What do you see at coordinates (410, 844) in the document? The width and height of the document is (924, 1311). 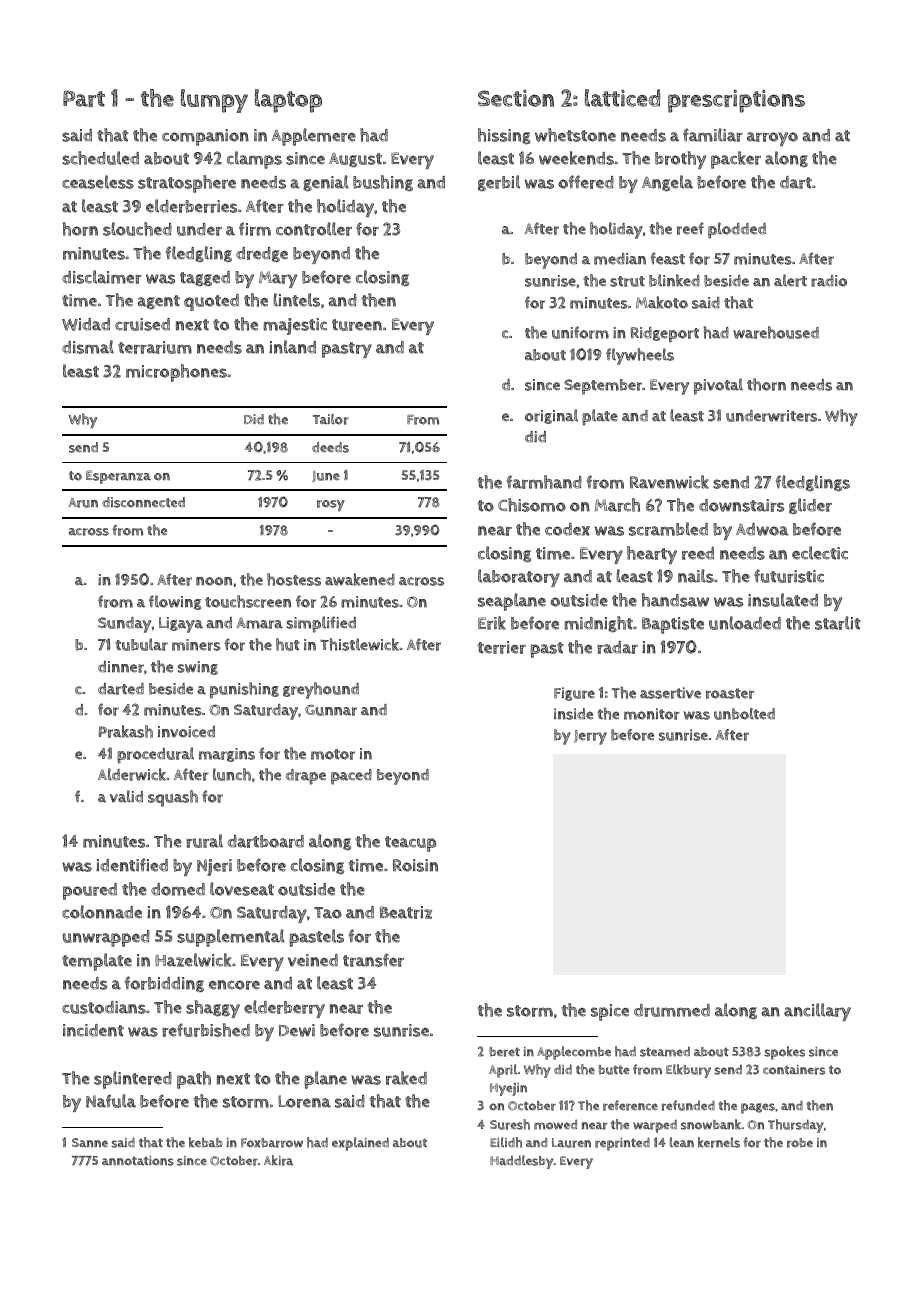 I see `teacup` at bounding box center [410, 844].
